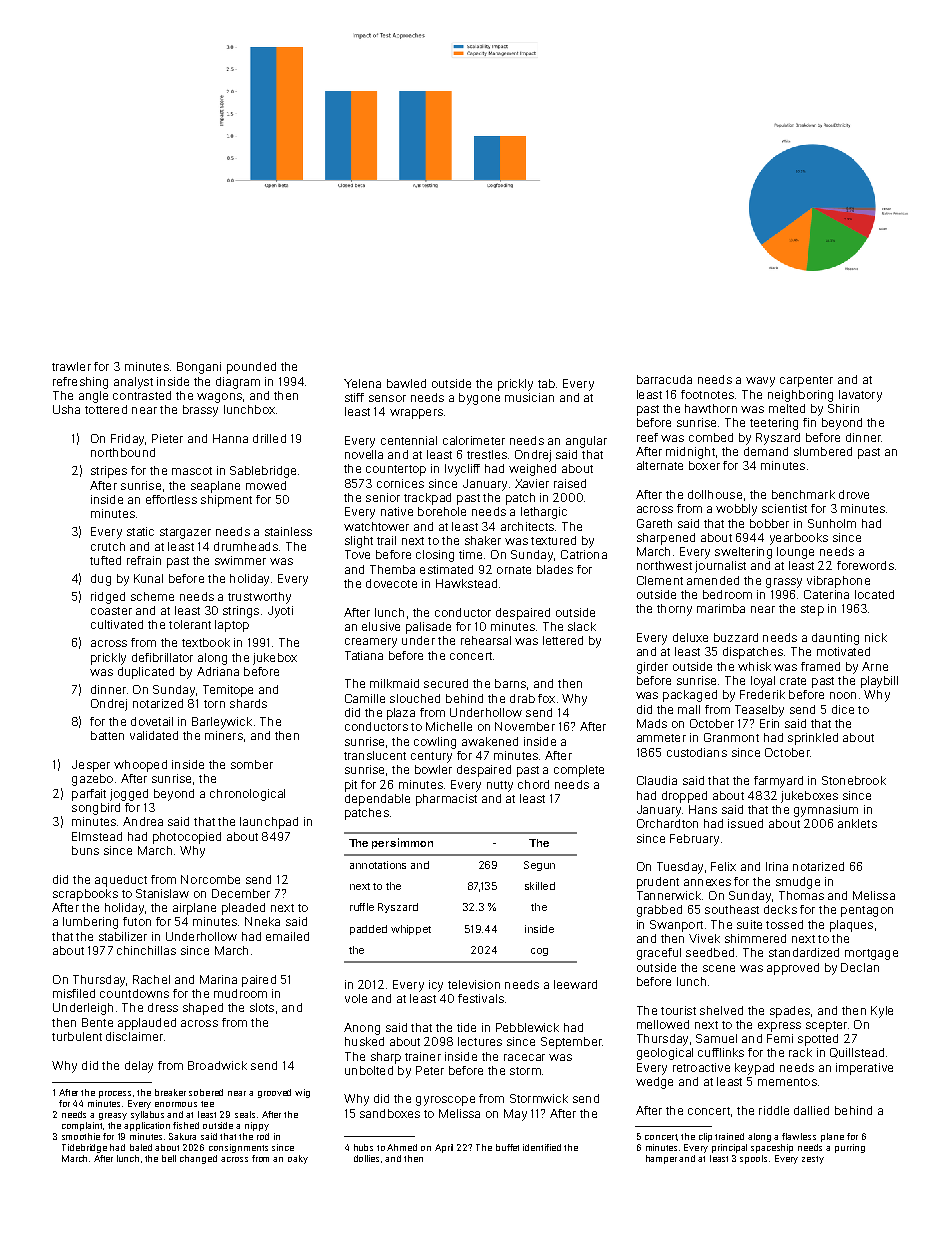 This page has width=952, height=1233. I want to click on stripes, so click(109, 472).
